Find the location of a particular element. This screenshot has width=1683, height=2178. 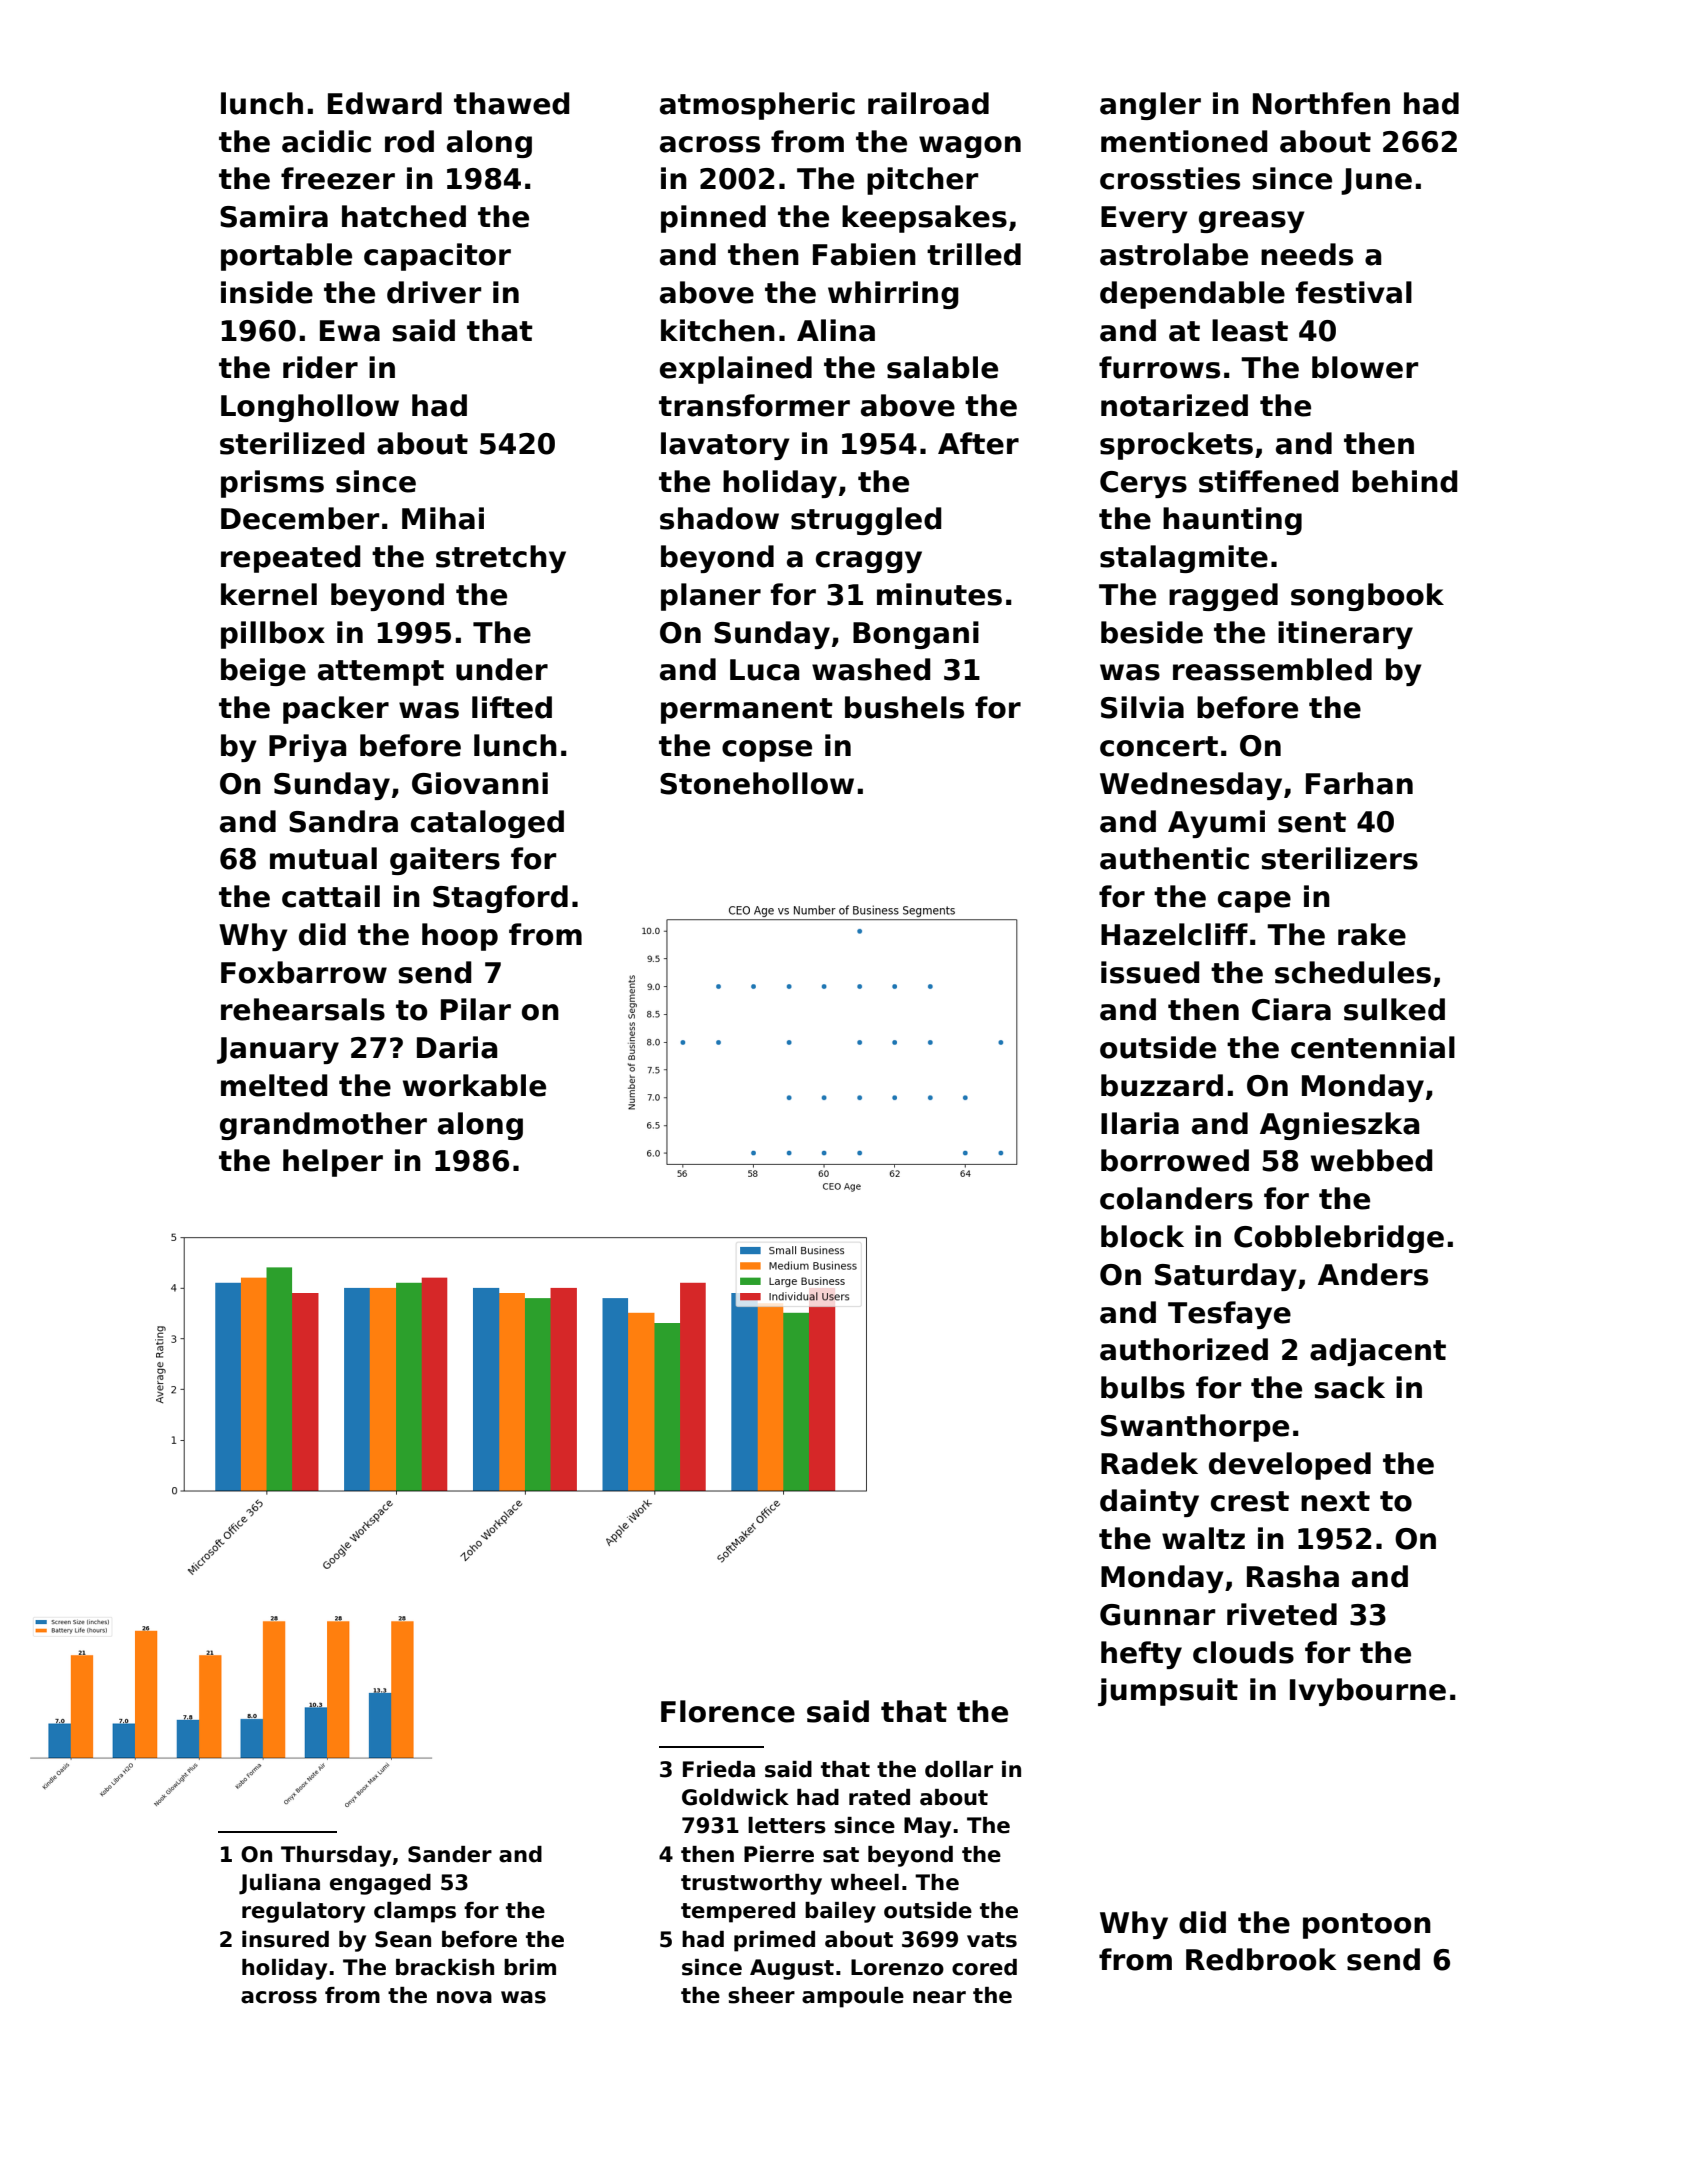

pinned is located at coordinates (713, 219).
